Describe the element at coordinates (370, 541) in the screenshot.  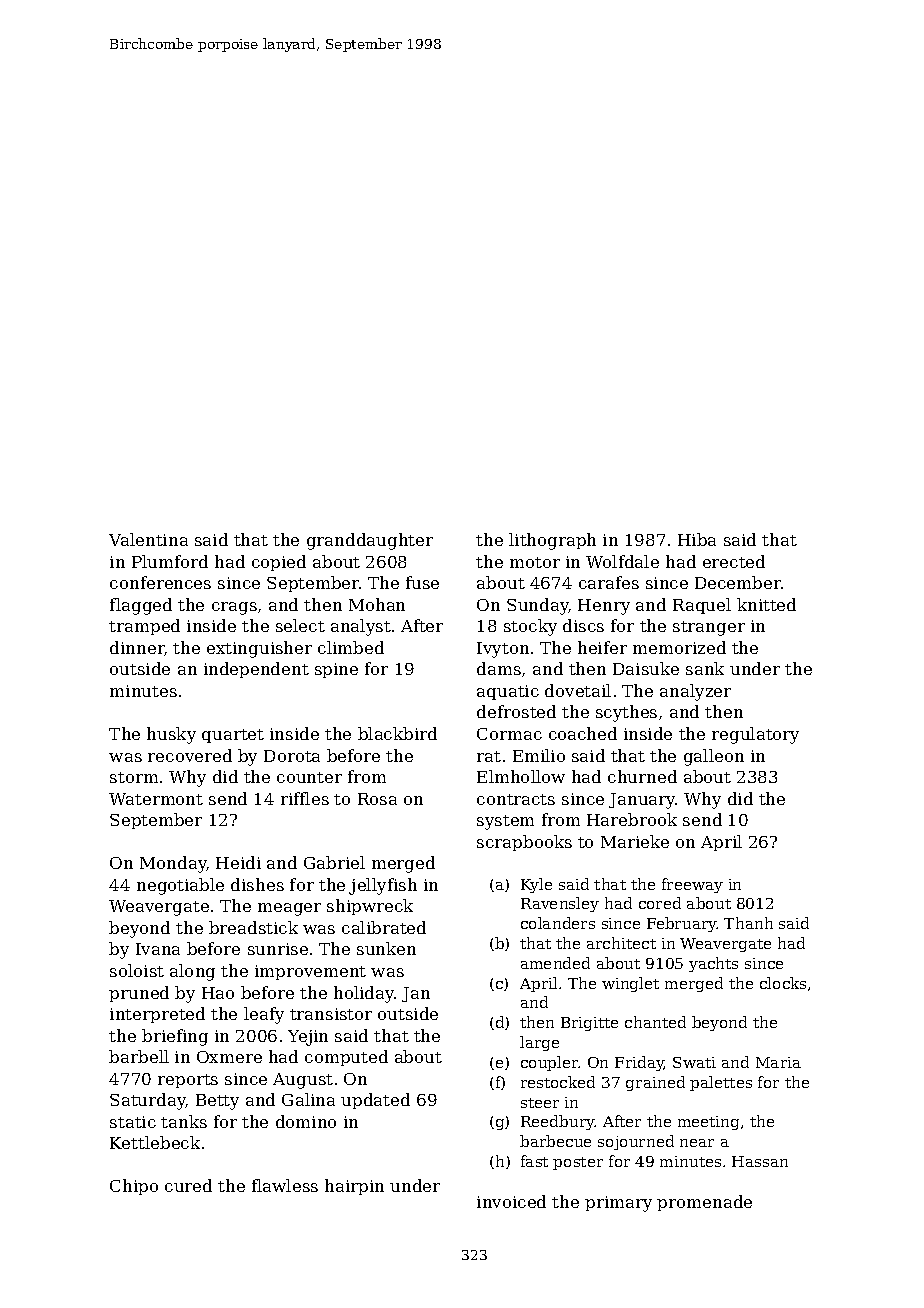
I see `granddaughter` at that location.
